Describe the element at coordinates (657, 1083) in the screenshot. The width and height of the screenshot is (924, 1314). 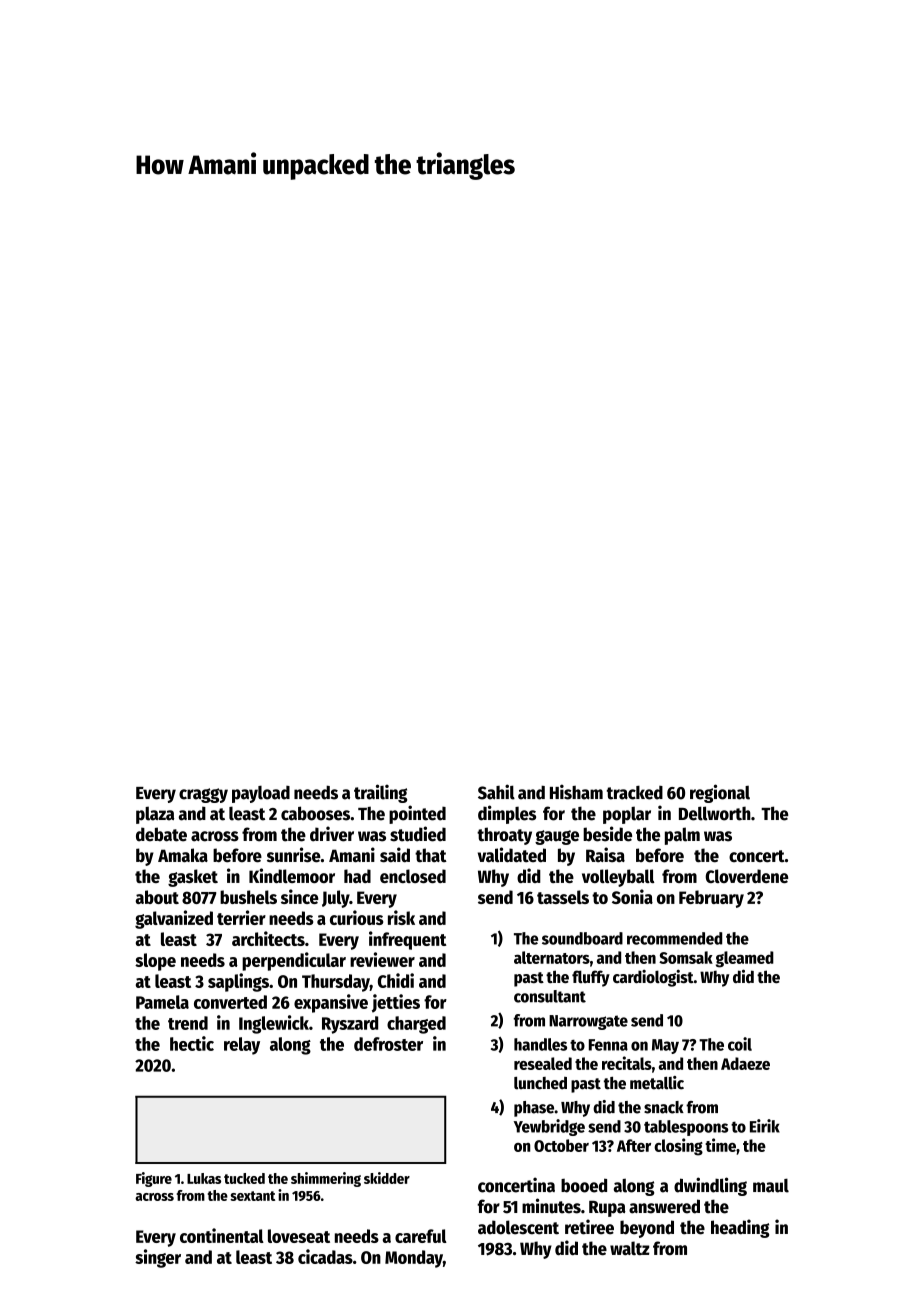
I see `metallic` at that location.
